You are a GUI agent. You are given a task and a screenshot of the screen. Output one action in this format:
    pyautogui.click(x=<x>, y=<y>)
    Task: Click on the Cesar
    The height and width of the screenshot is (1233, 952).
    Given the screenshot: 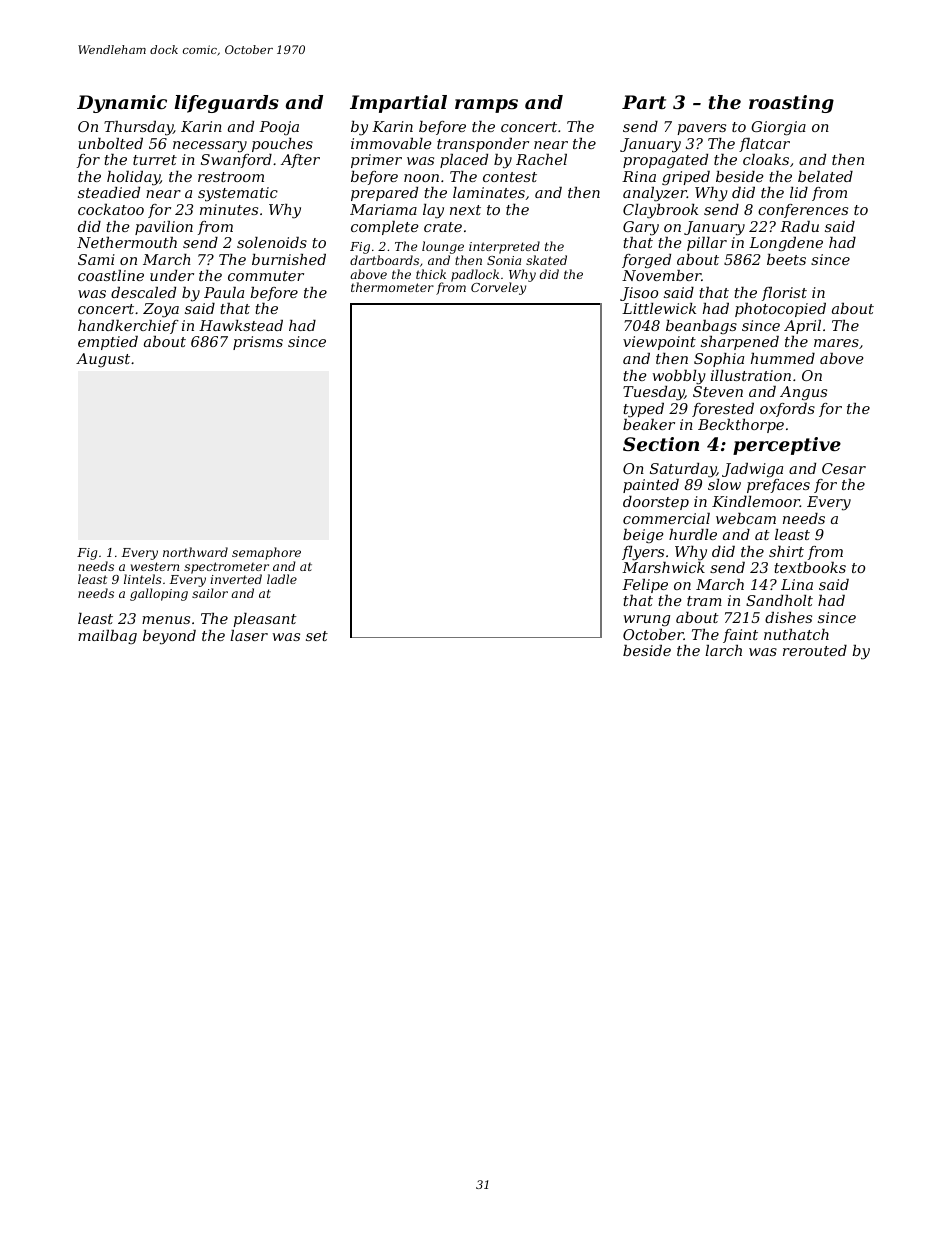 What is the action you would take?
    pyautogui.click(x=844, y=468)
